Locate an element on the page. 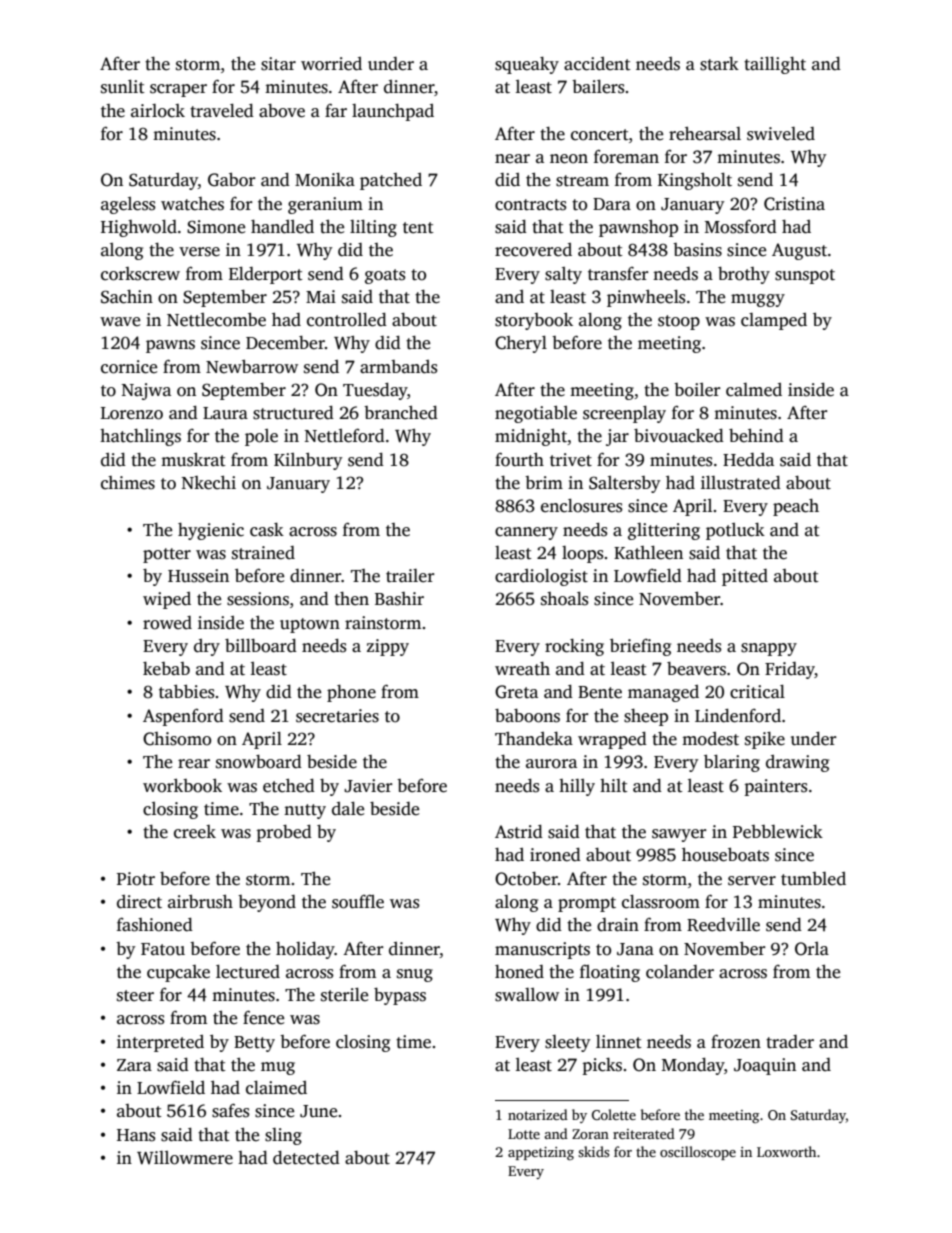  behind is located at coordinates (756, 436).
